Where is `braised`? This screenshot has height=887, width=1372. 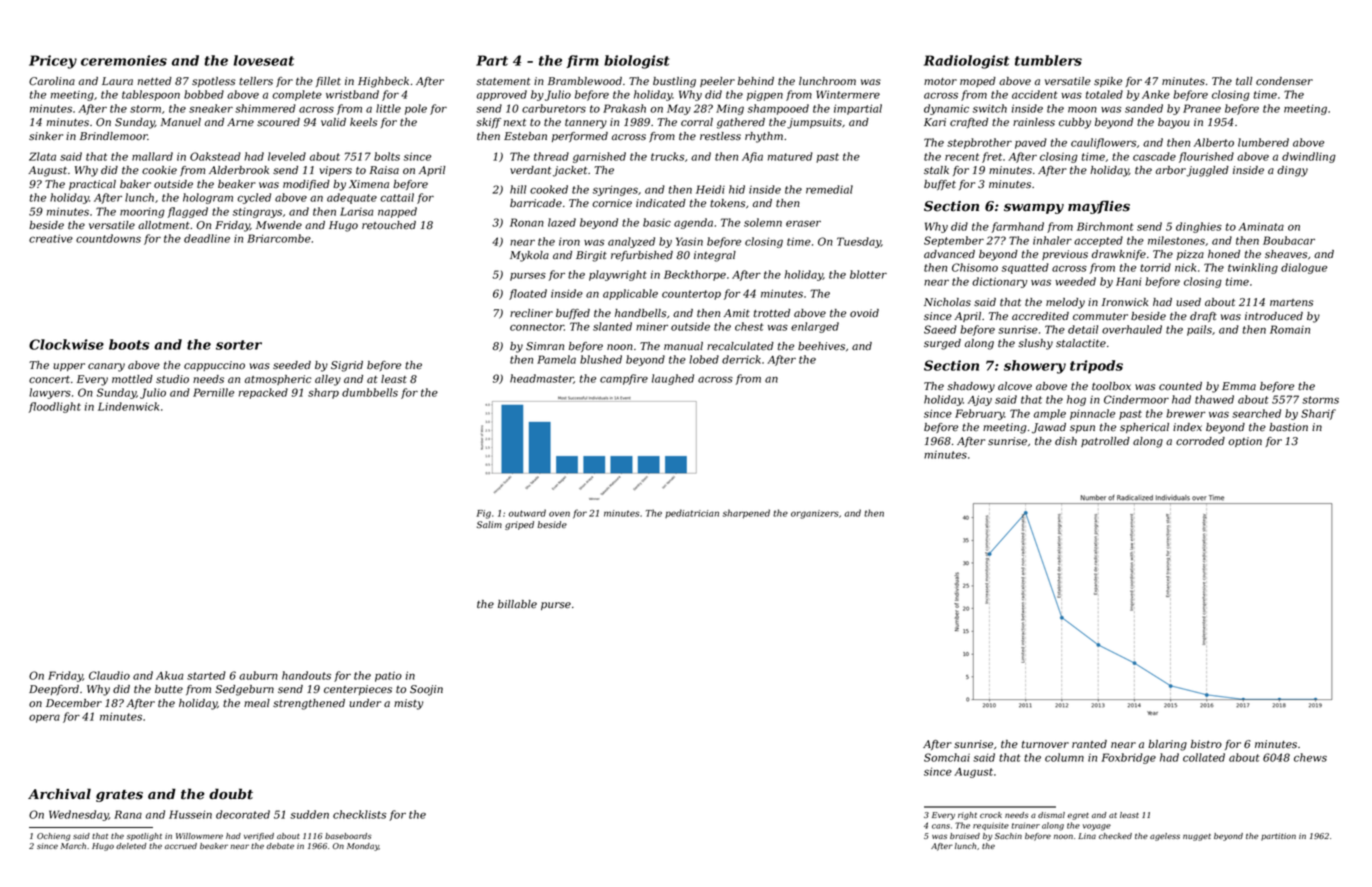 braised is located at coordinates (965, 836).
